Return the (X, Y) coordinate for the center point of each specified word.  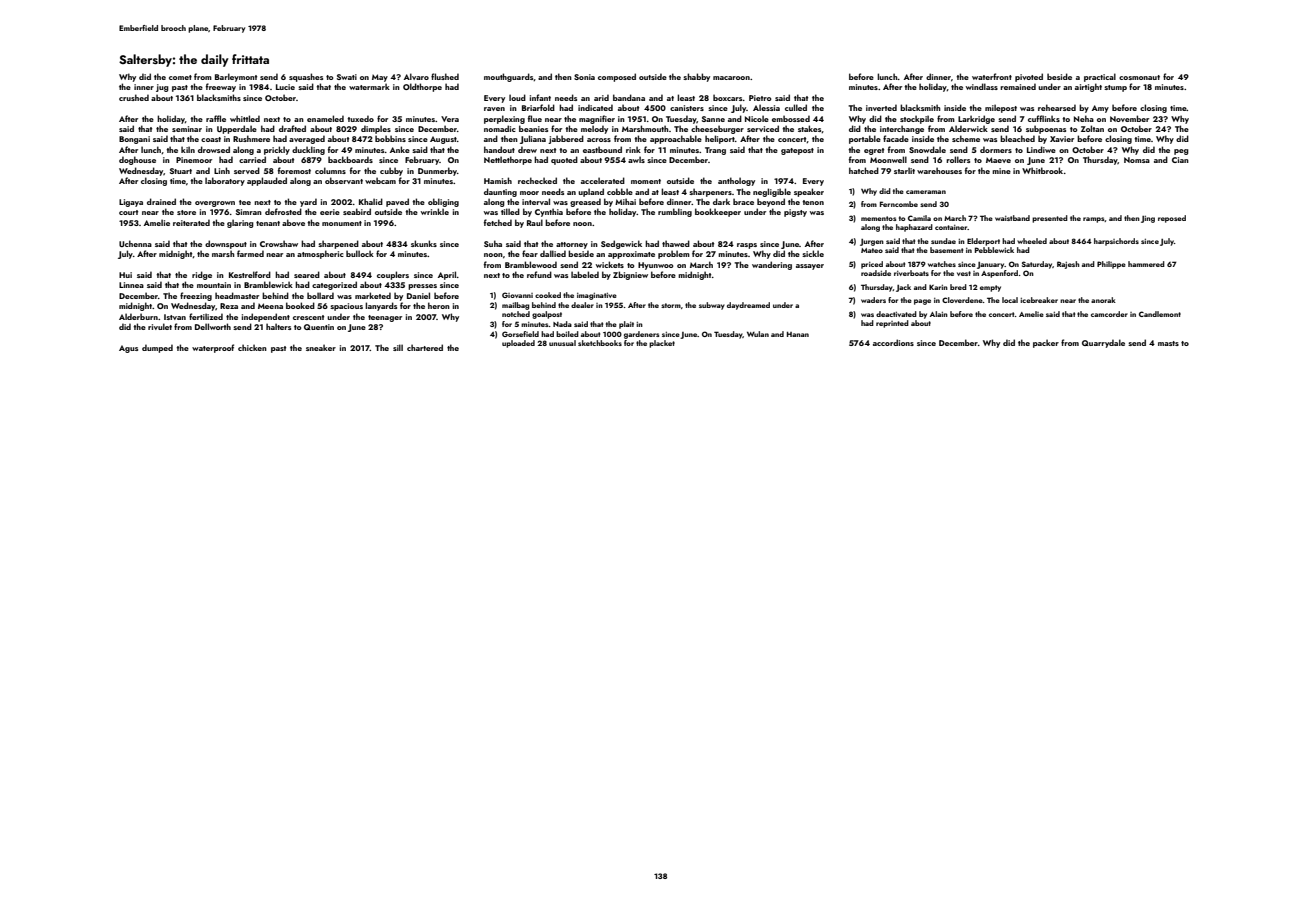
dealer (582, 305)
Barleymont (236, 77)
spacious (346, 307)
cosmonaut (1139, 77)
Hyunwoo (655, 266)
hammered (1146, 264)
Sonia (584, 77)
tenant (268, 223)
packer (1046, 343)
